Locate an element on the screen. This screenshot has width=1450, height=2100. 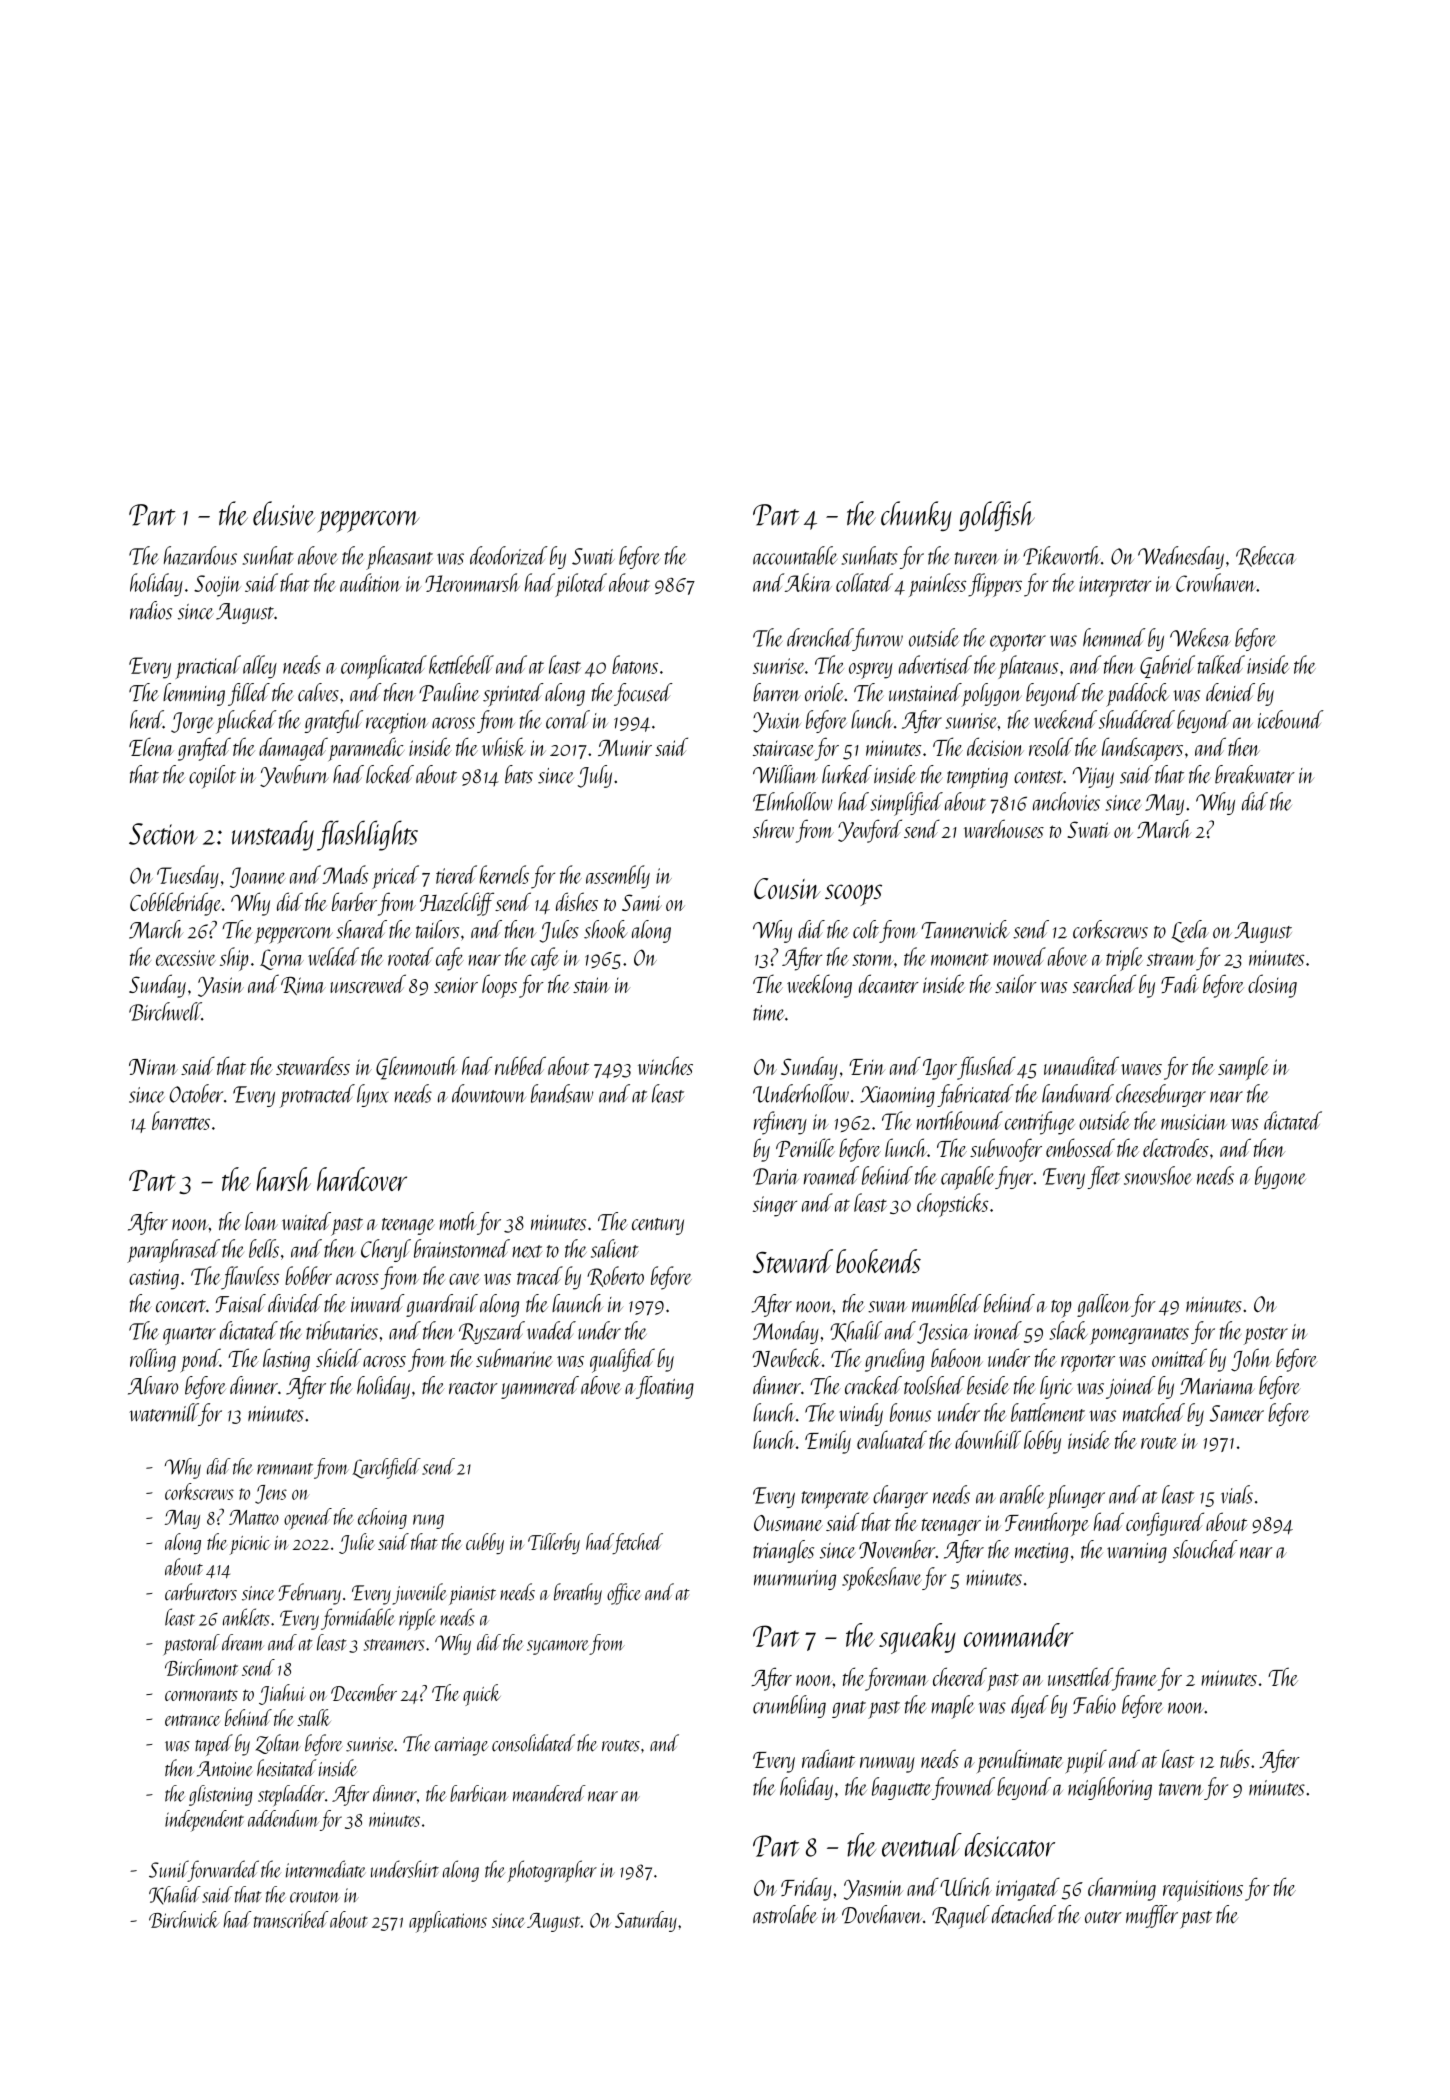
slouched is located at coordinates (1205, 1549).
